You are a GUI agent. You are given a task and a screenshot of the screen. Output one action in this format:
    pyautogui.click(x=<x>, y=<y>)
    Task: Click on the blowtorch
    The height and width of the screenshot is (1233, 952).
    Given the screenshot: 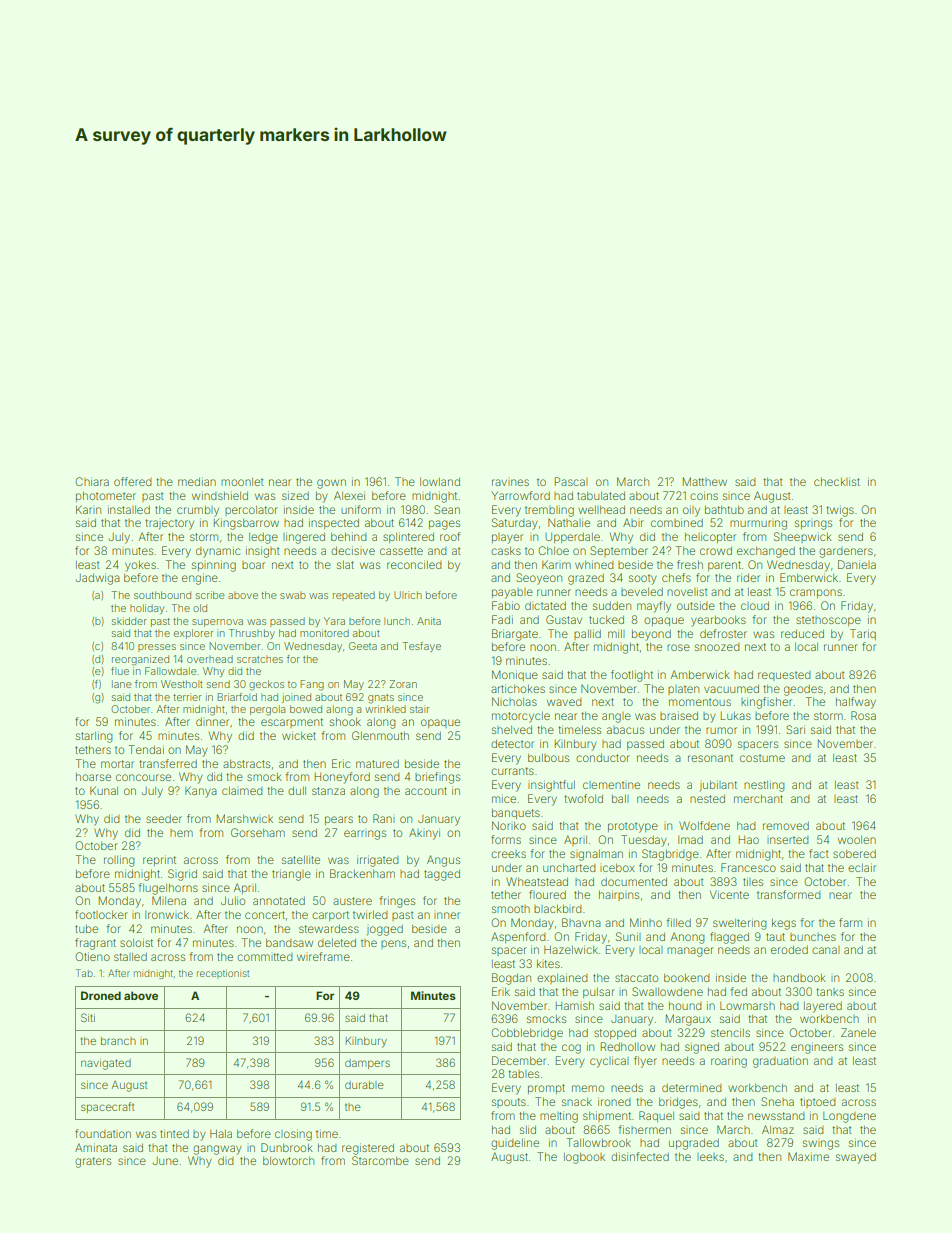 What is the action you would take?
    pyautogui.click(x=288, y=1161)
